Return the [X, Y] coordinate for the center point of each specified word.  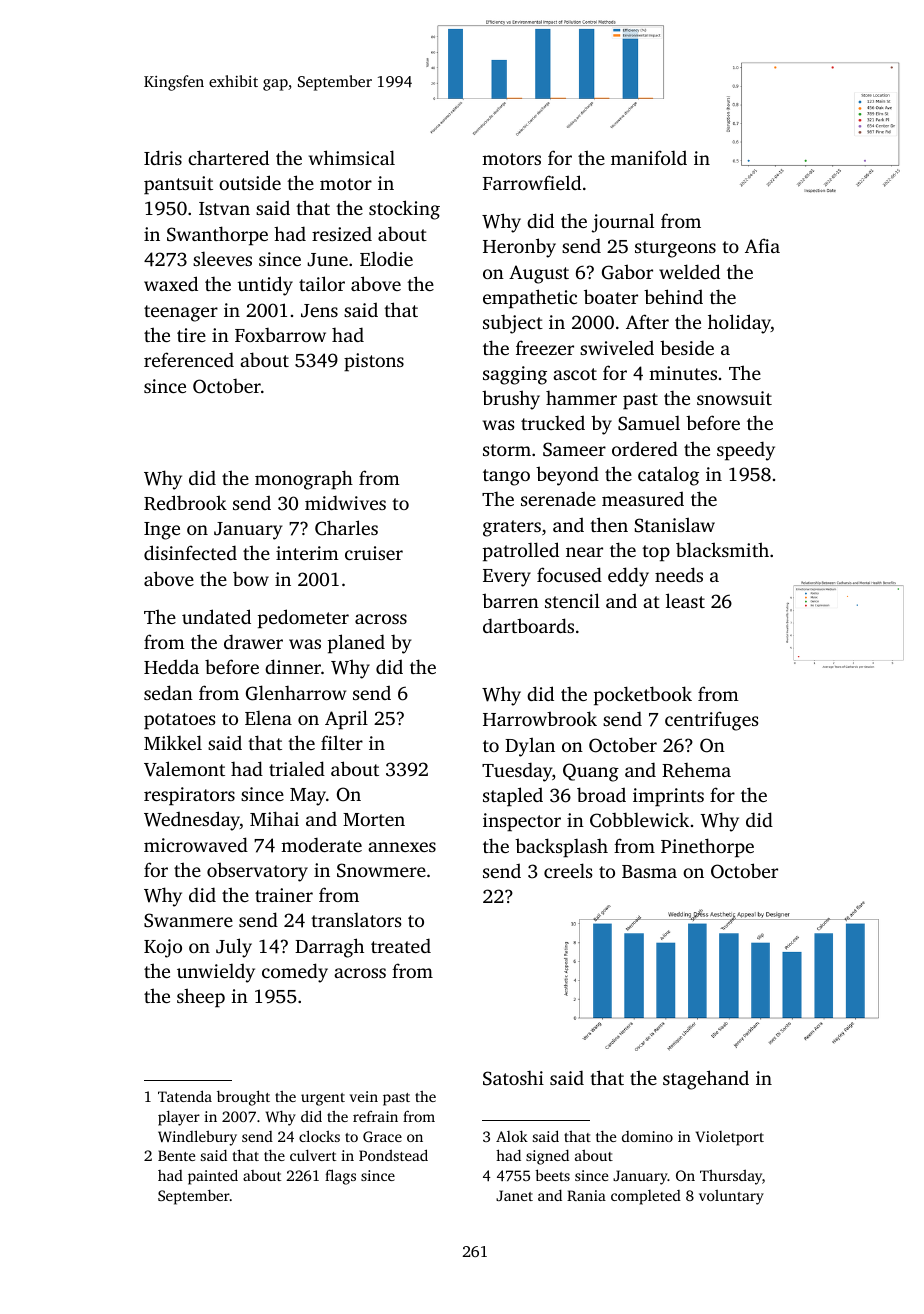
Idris [163, 157]
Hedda [171, 666]
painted [213, 1177]
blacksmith [722, 549]
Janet [514, 1195]
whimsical [352, 157]
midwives [345, 502]
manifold [649, 157]
